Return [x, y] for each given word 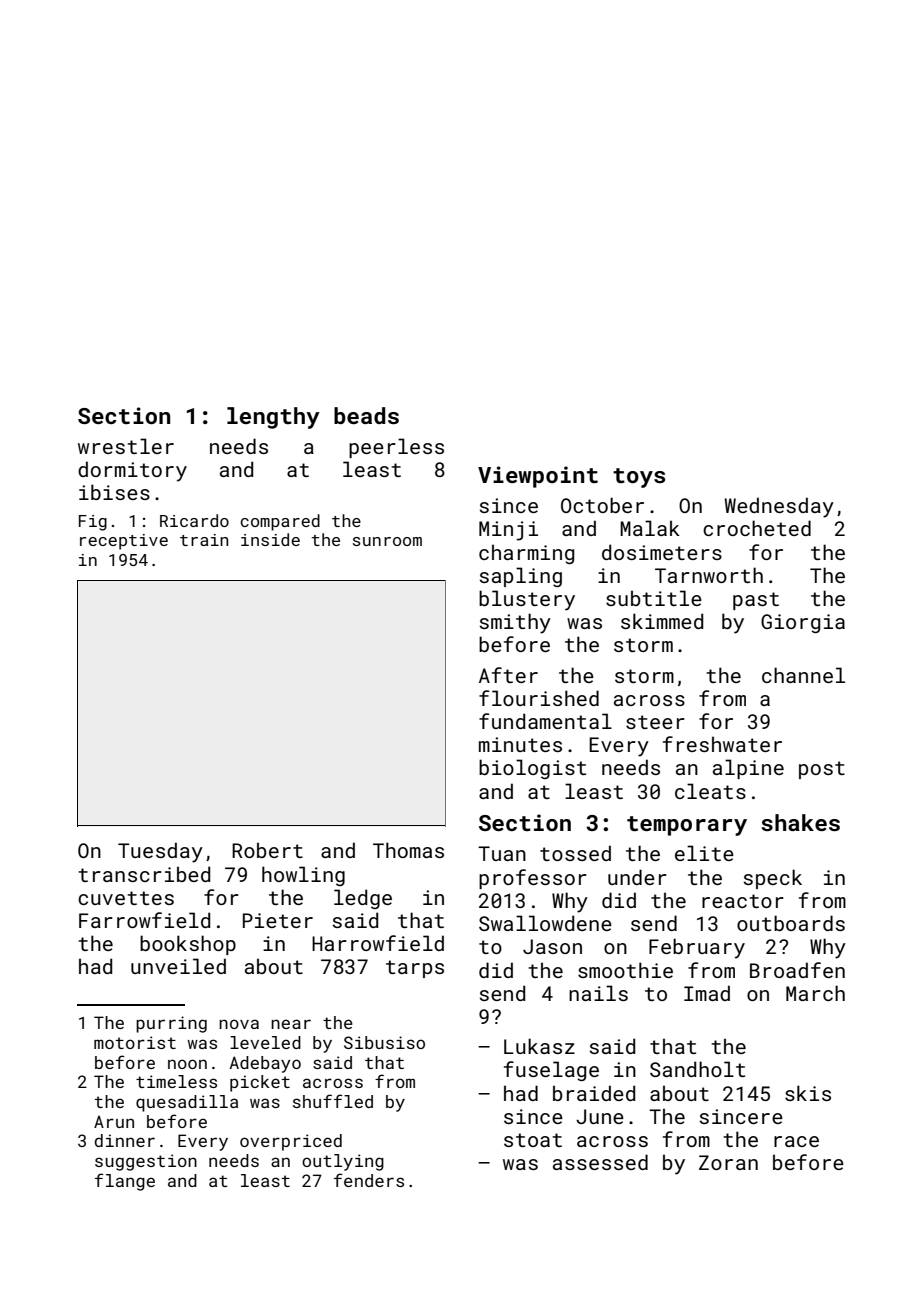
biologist [532, 769]
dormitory [132, 471]
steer [655, 722]
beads [366, 415]
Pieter [278, 920]
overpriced [291, 1142]
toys [639, 478]
